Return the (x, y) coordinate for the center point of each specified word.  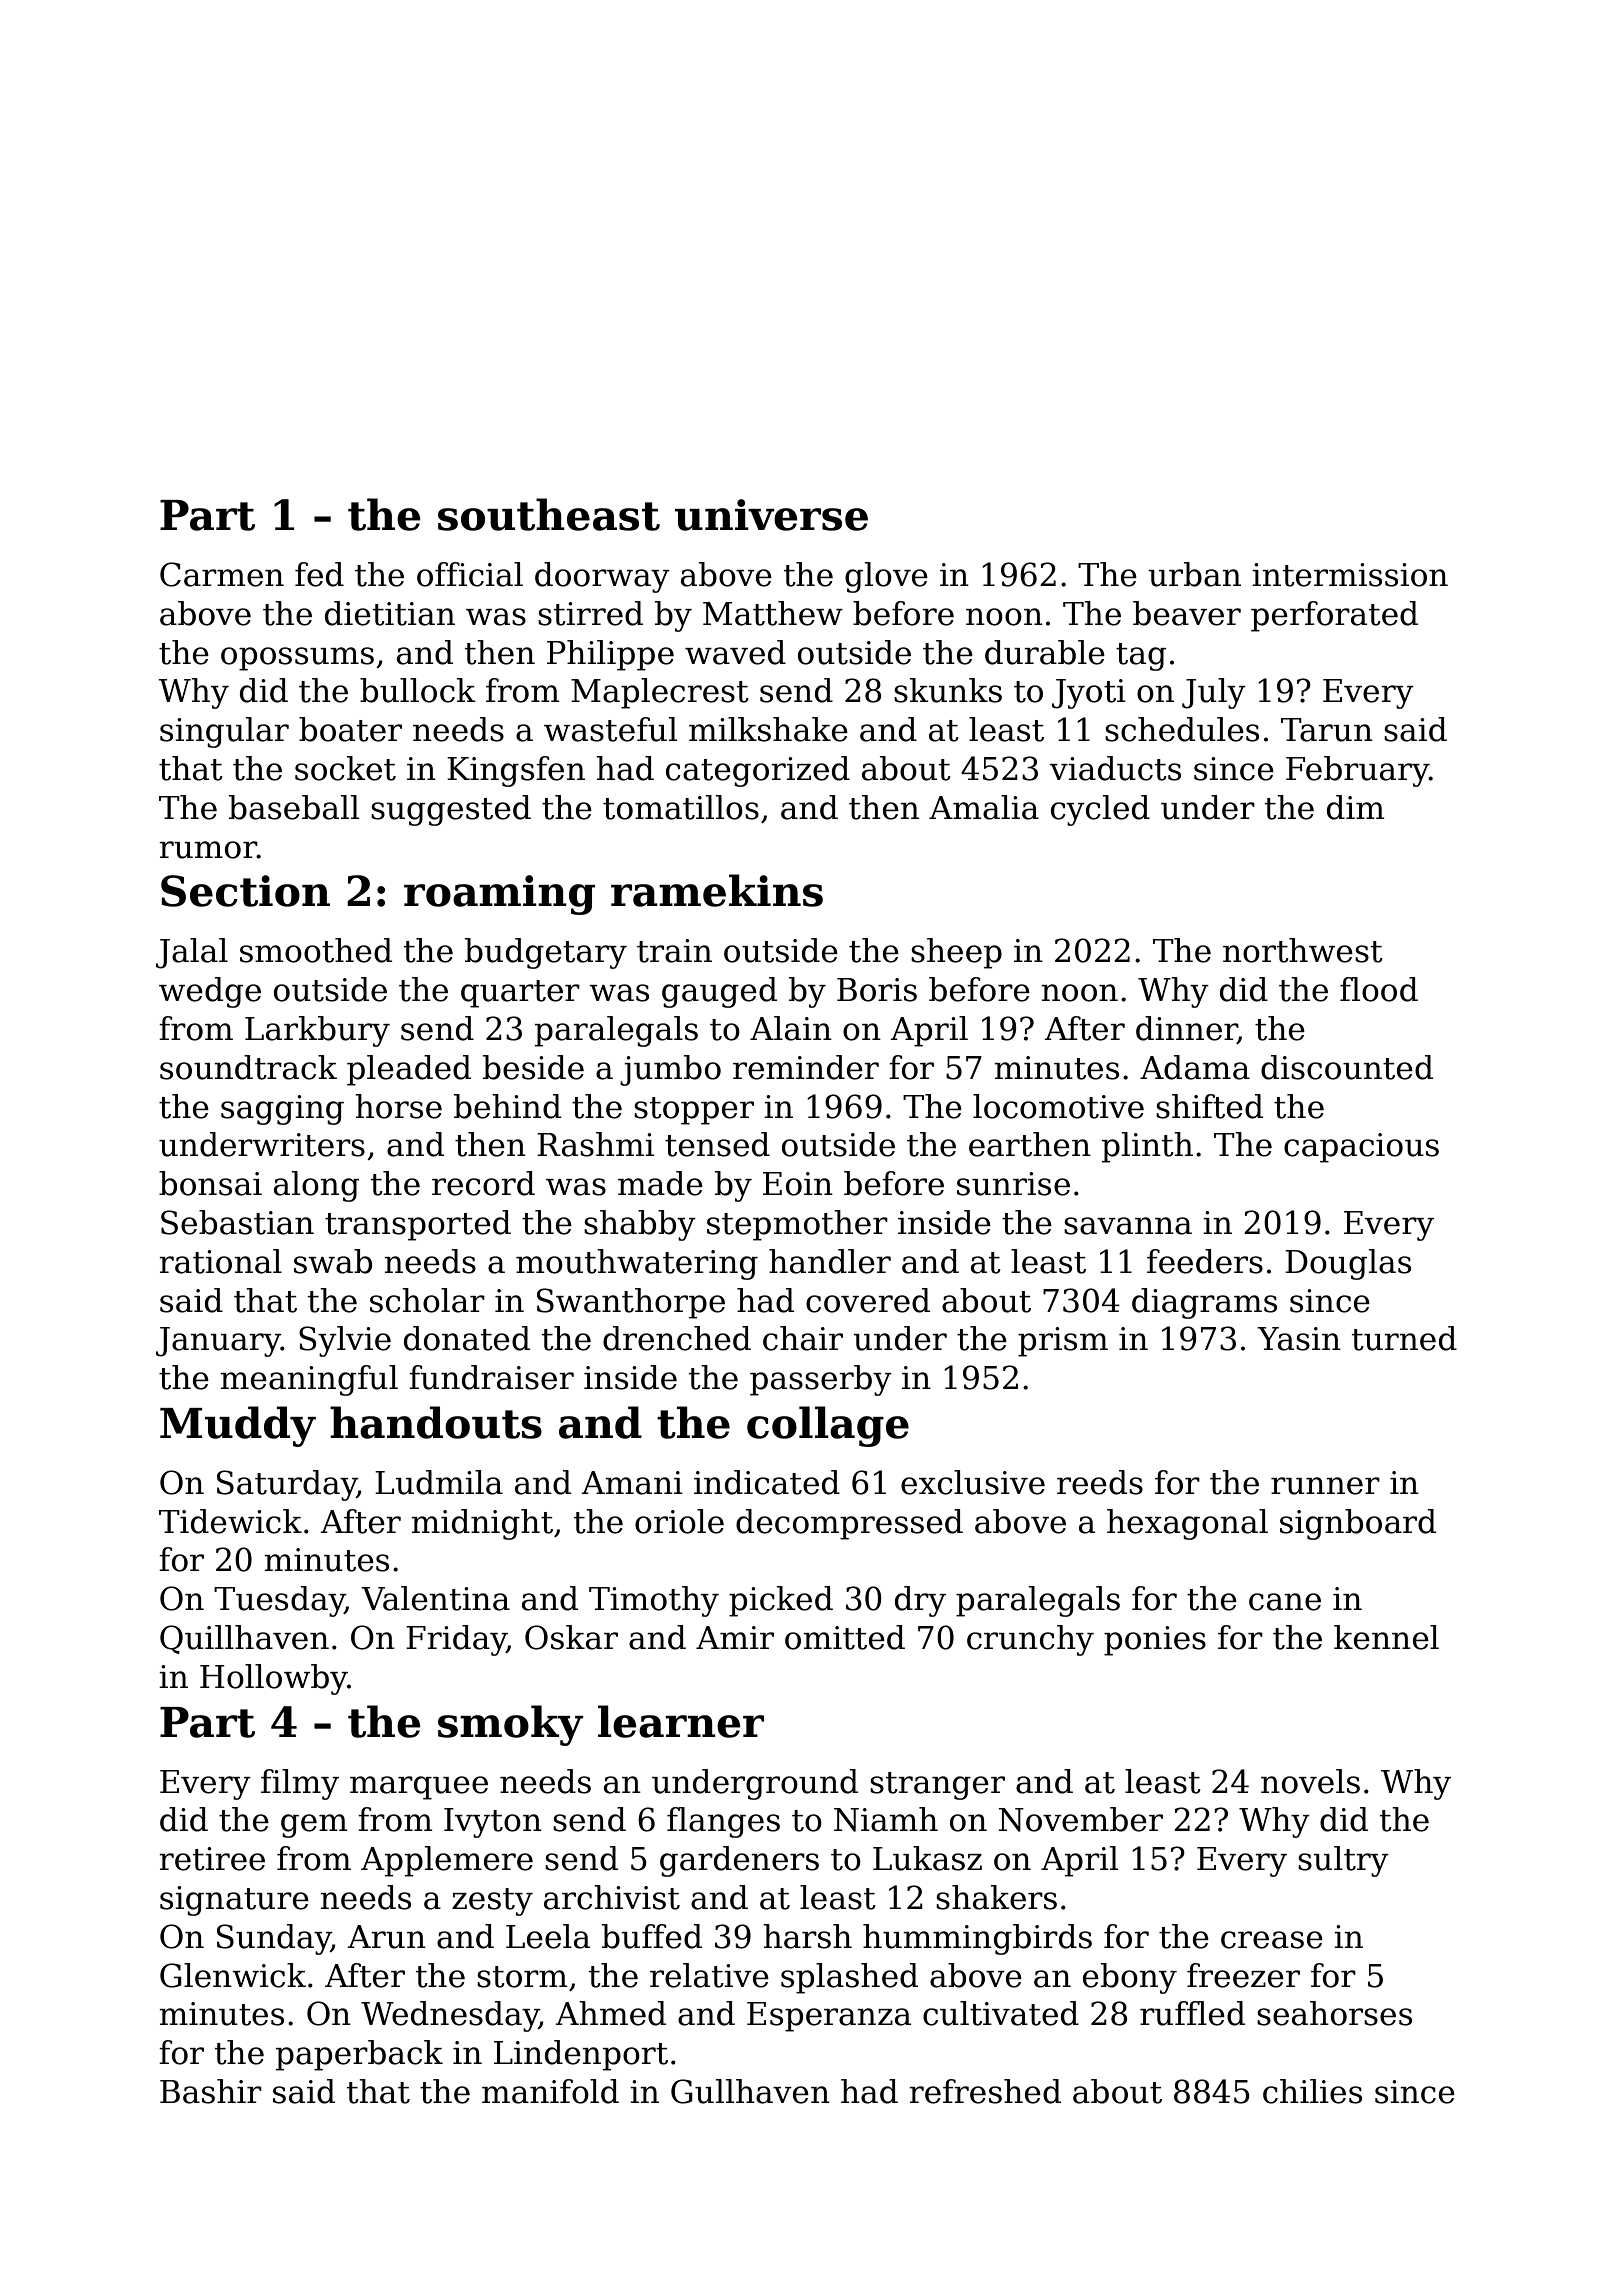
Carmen (222, 574)
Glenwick (233, 1975)
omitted (845, 1637)
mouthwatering (637, 1264)
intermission (1350, 575)
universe (771, 515)
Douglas (1348, 1264)
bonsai (210, 1183)
